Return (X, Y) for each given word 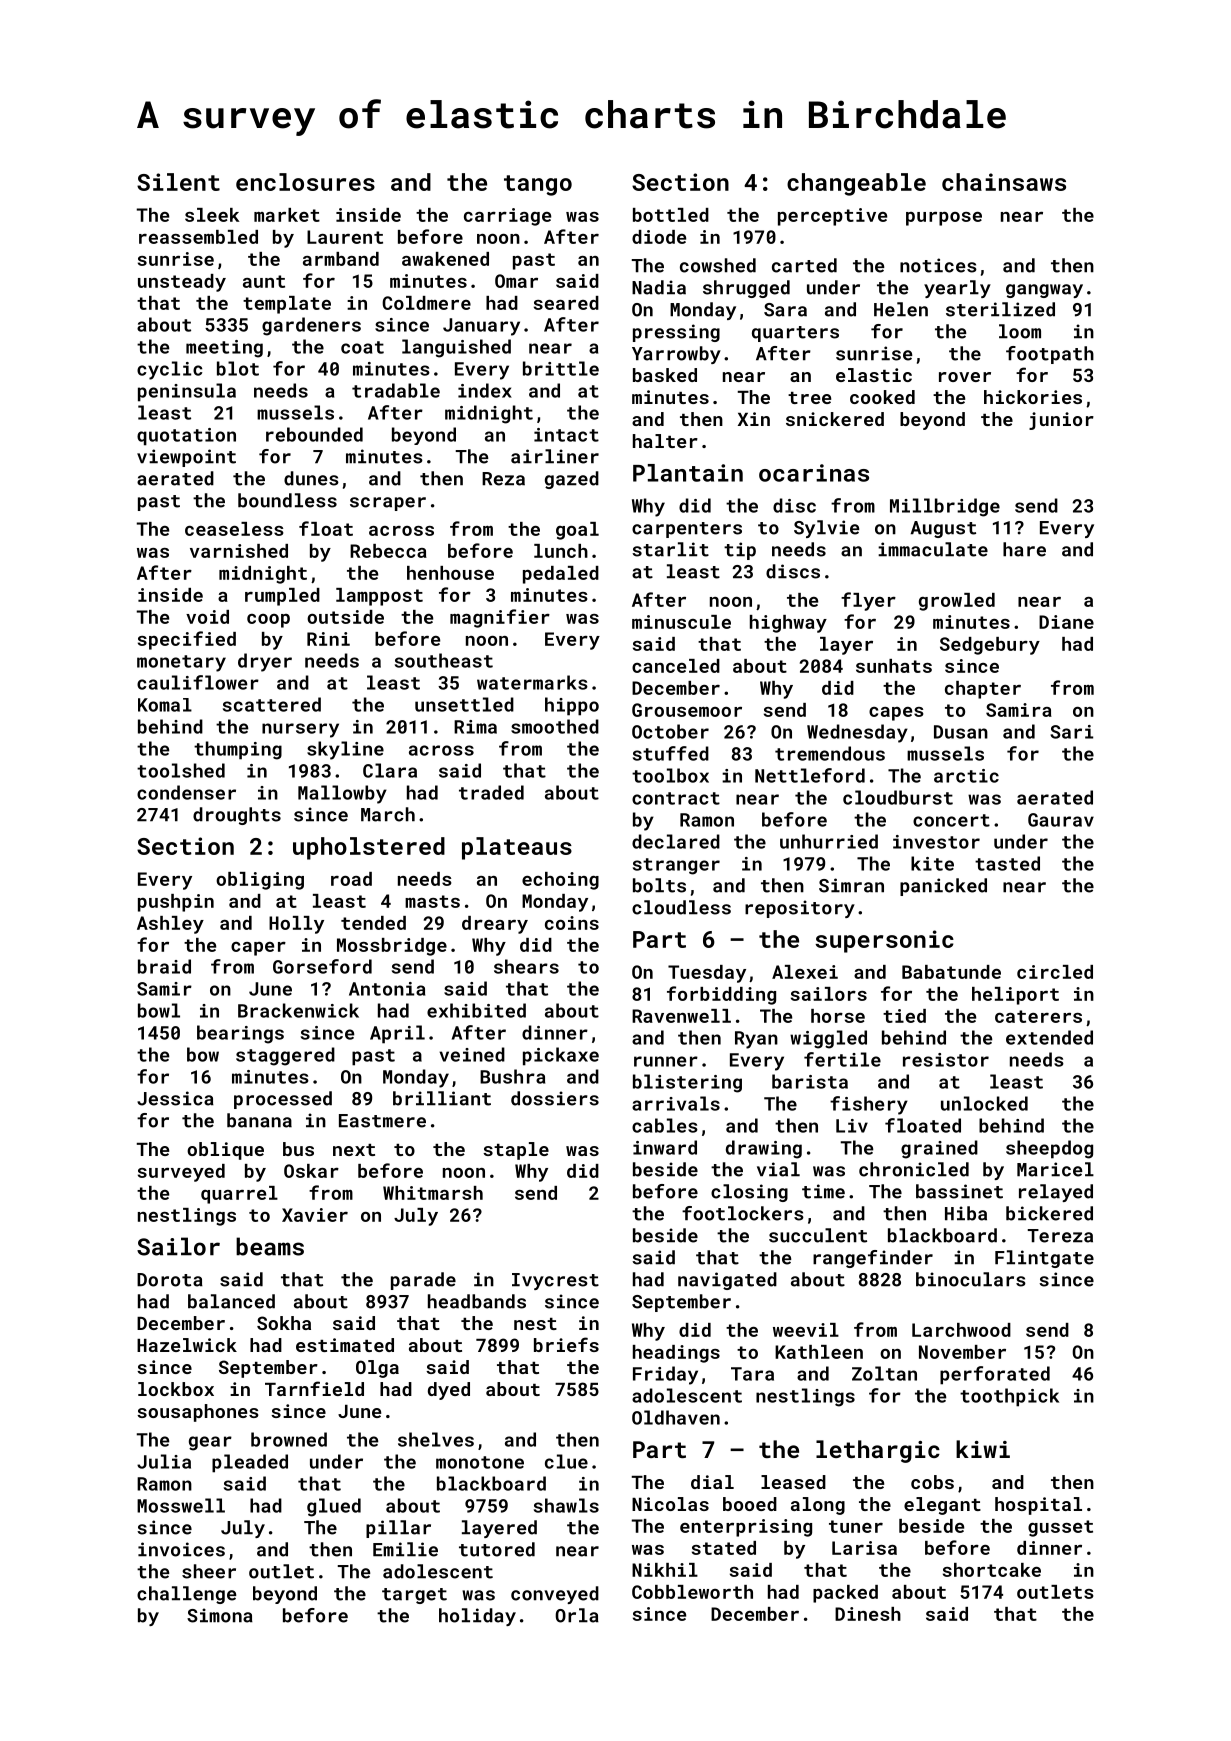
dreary (495, 925)
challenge (186, 1595)
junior (1061, 421)
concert (951, 820)
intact (566, 435)
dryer (265, 662)
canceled (676, 666)
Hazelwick (187, 1345)
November (962, 1352)
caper (258, 949)
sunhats (894, 666)
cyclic (169, 370)
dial (712, 1482)
